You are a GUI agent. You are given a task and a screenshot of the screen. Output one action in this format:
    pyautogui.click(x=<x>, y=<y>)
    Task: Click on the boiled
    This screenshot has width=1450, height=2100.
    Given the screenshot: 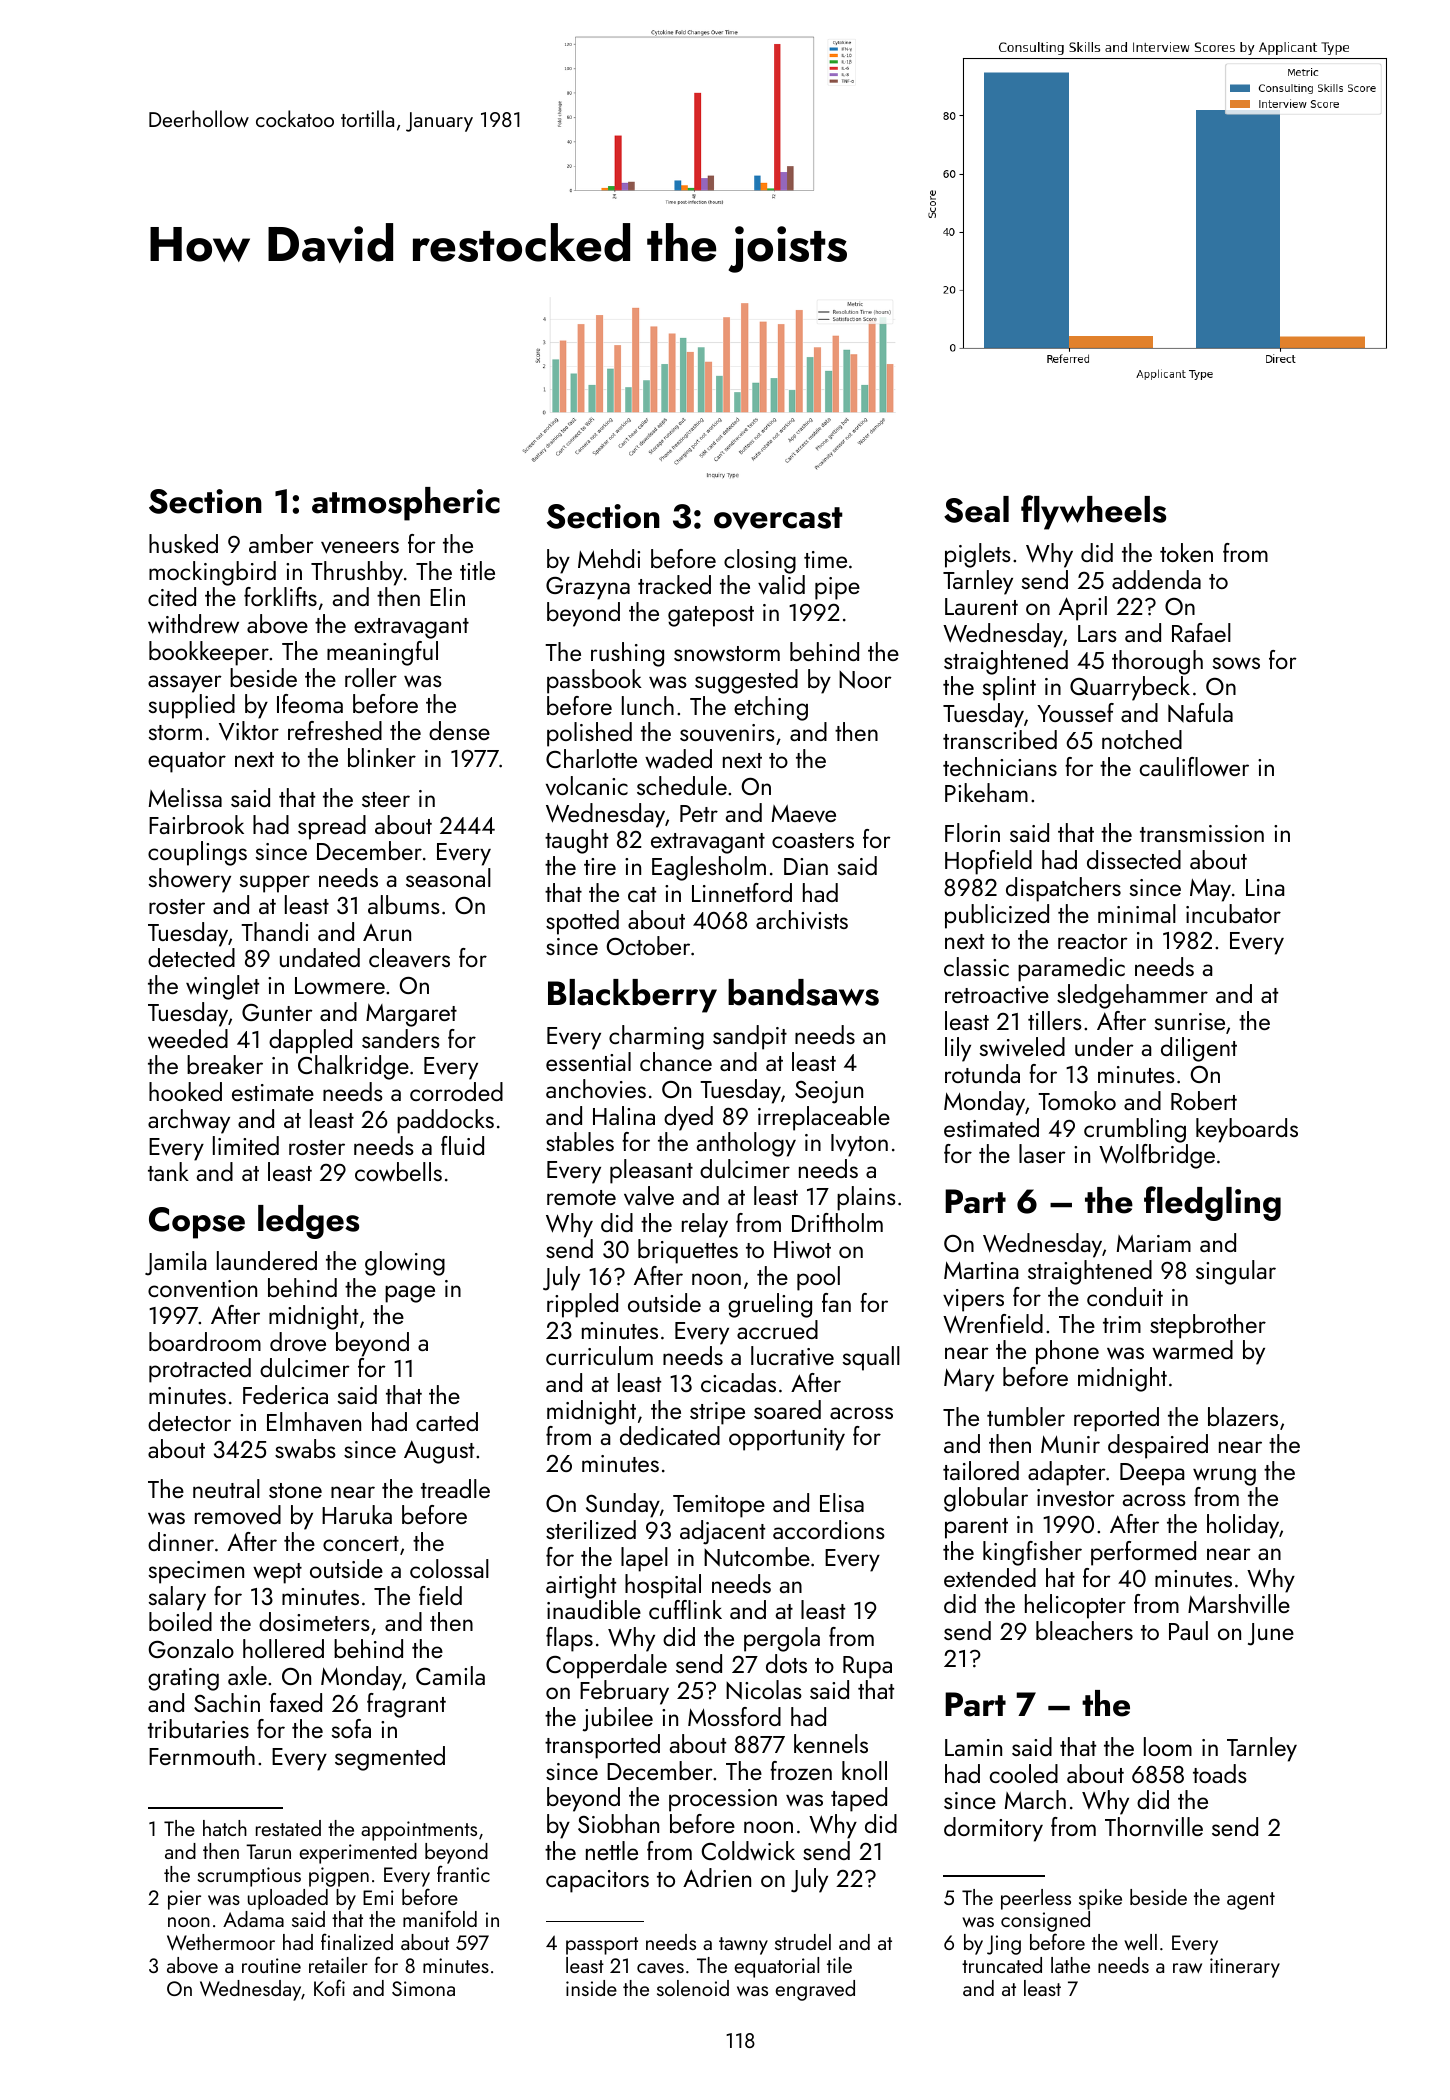 What is the action you would take?
    pyautogui.click(x=180, y=1621)
